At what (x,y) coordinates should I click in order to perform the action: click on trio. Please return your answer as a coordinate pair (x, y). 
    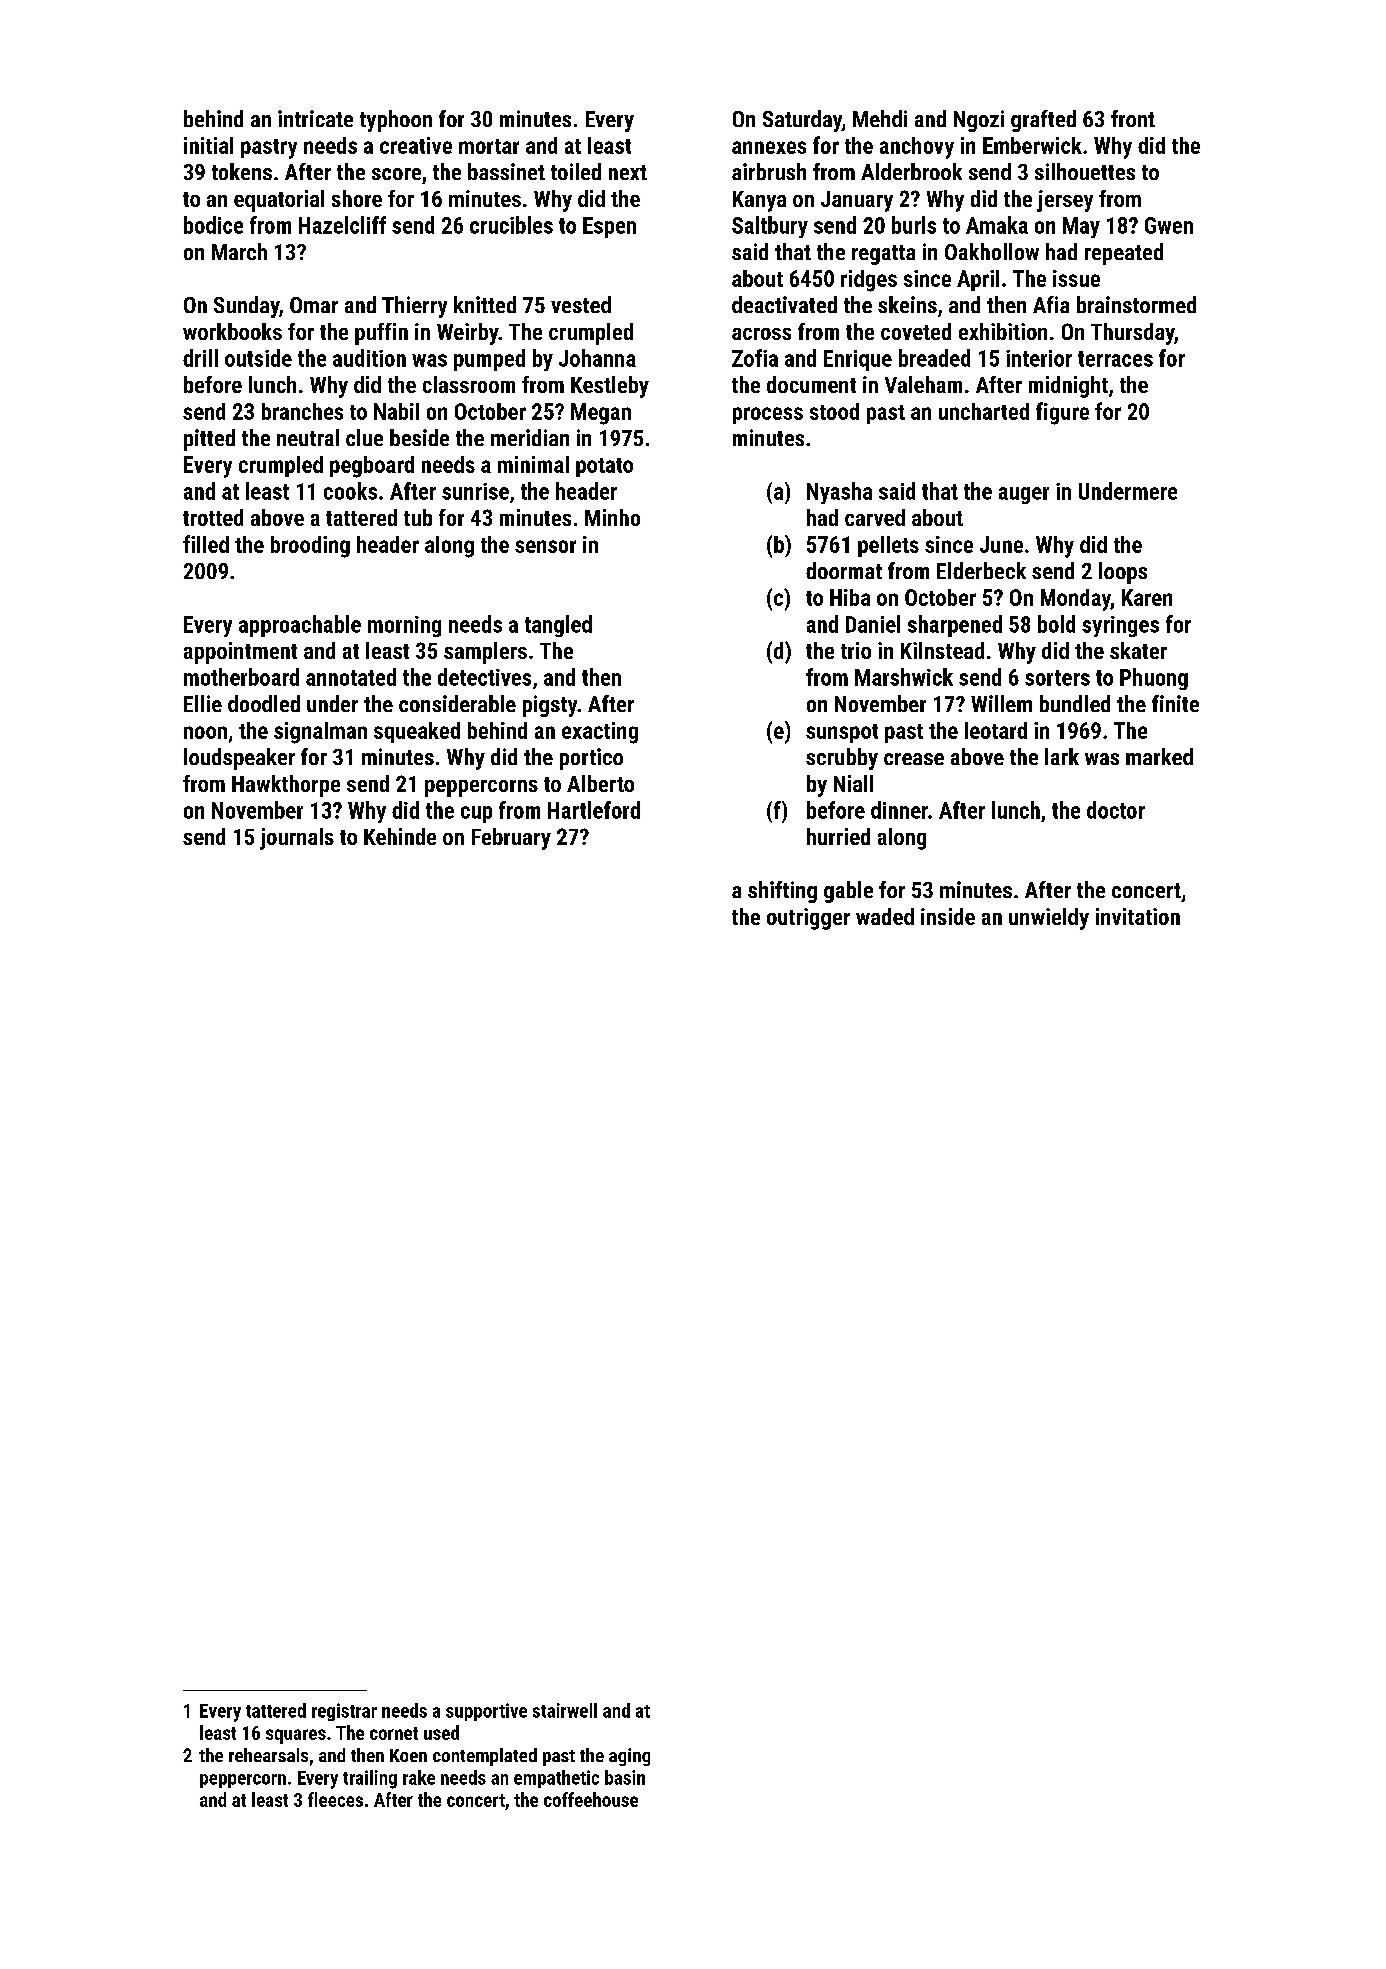
    Looking at the image, I should click on (856, 650).
